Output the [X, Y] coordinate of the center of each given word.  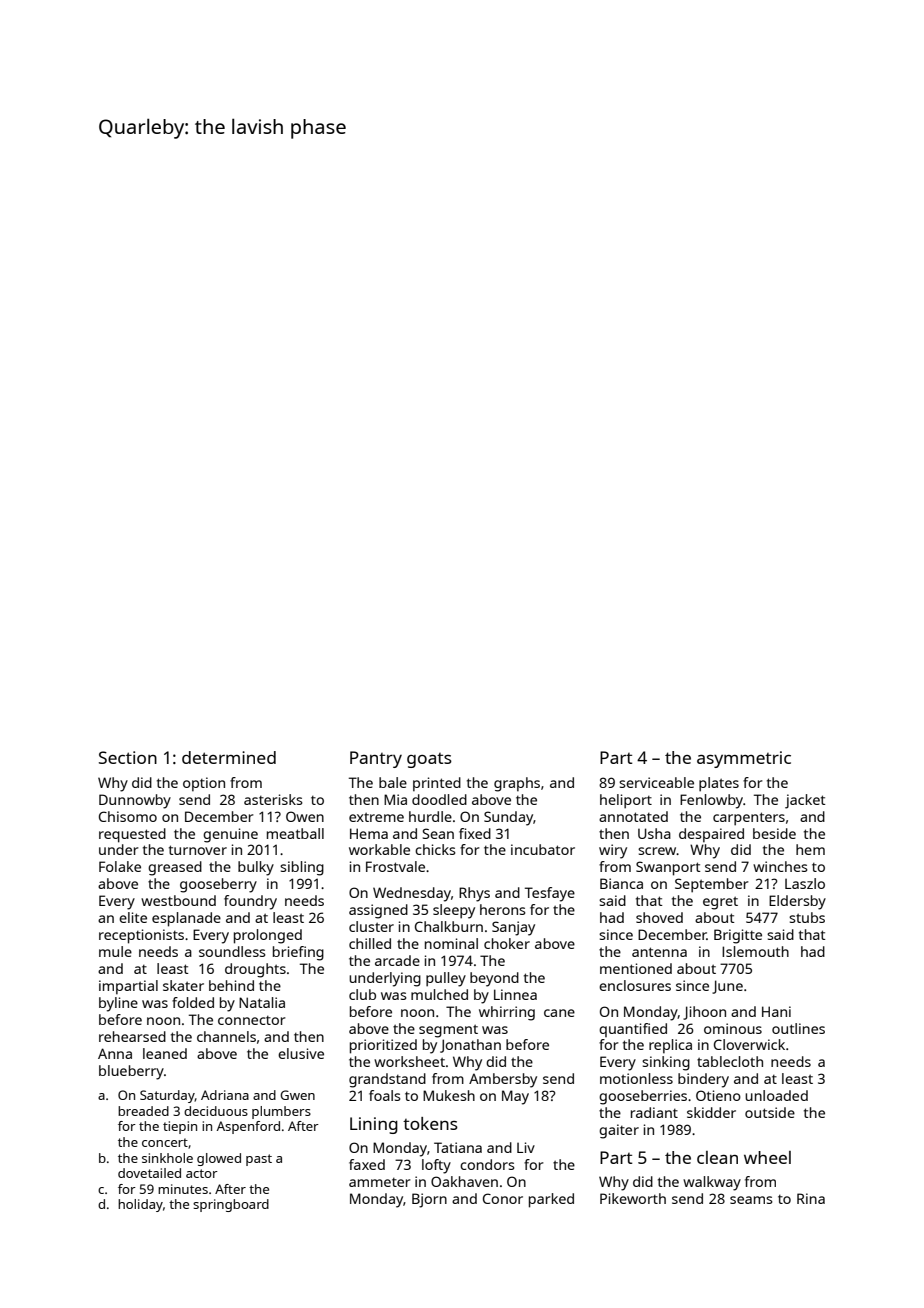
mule [115, 951]
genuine [230, 835]
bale [393, 782]
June [727, 987]
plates [719, 784]
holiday [140, 1205]
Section [128, 757]
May [515, 1097]
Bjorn [429, 1200]
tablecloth [730, 1061]
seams [751, 1200]
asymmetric [744, 759]
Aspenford [248, 1127]
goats [429, 760]
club [362, 994]
